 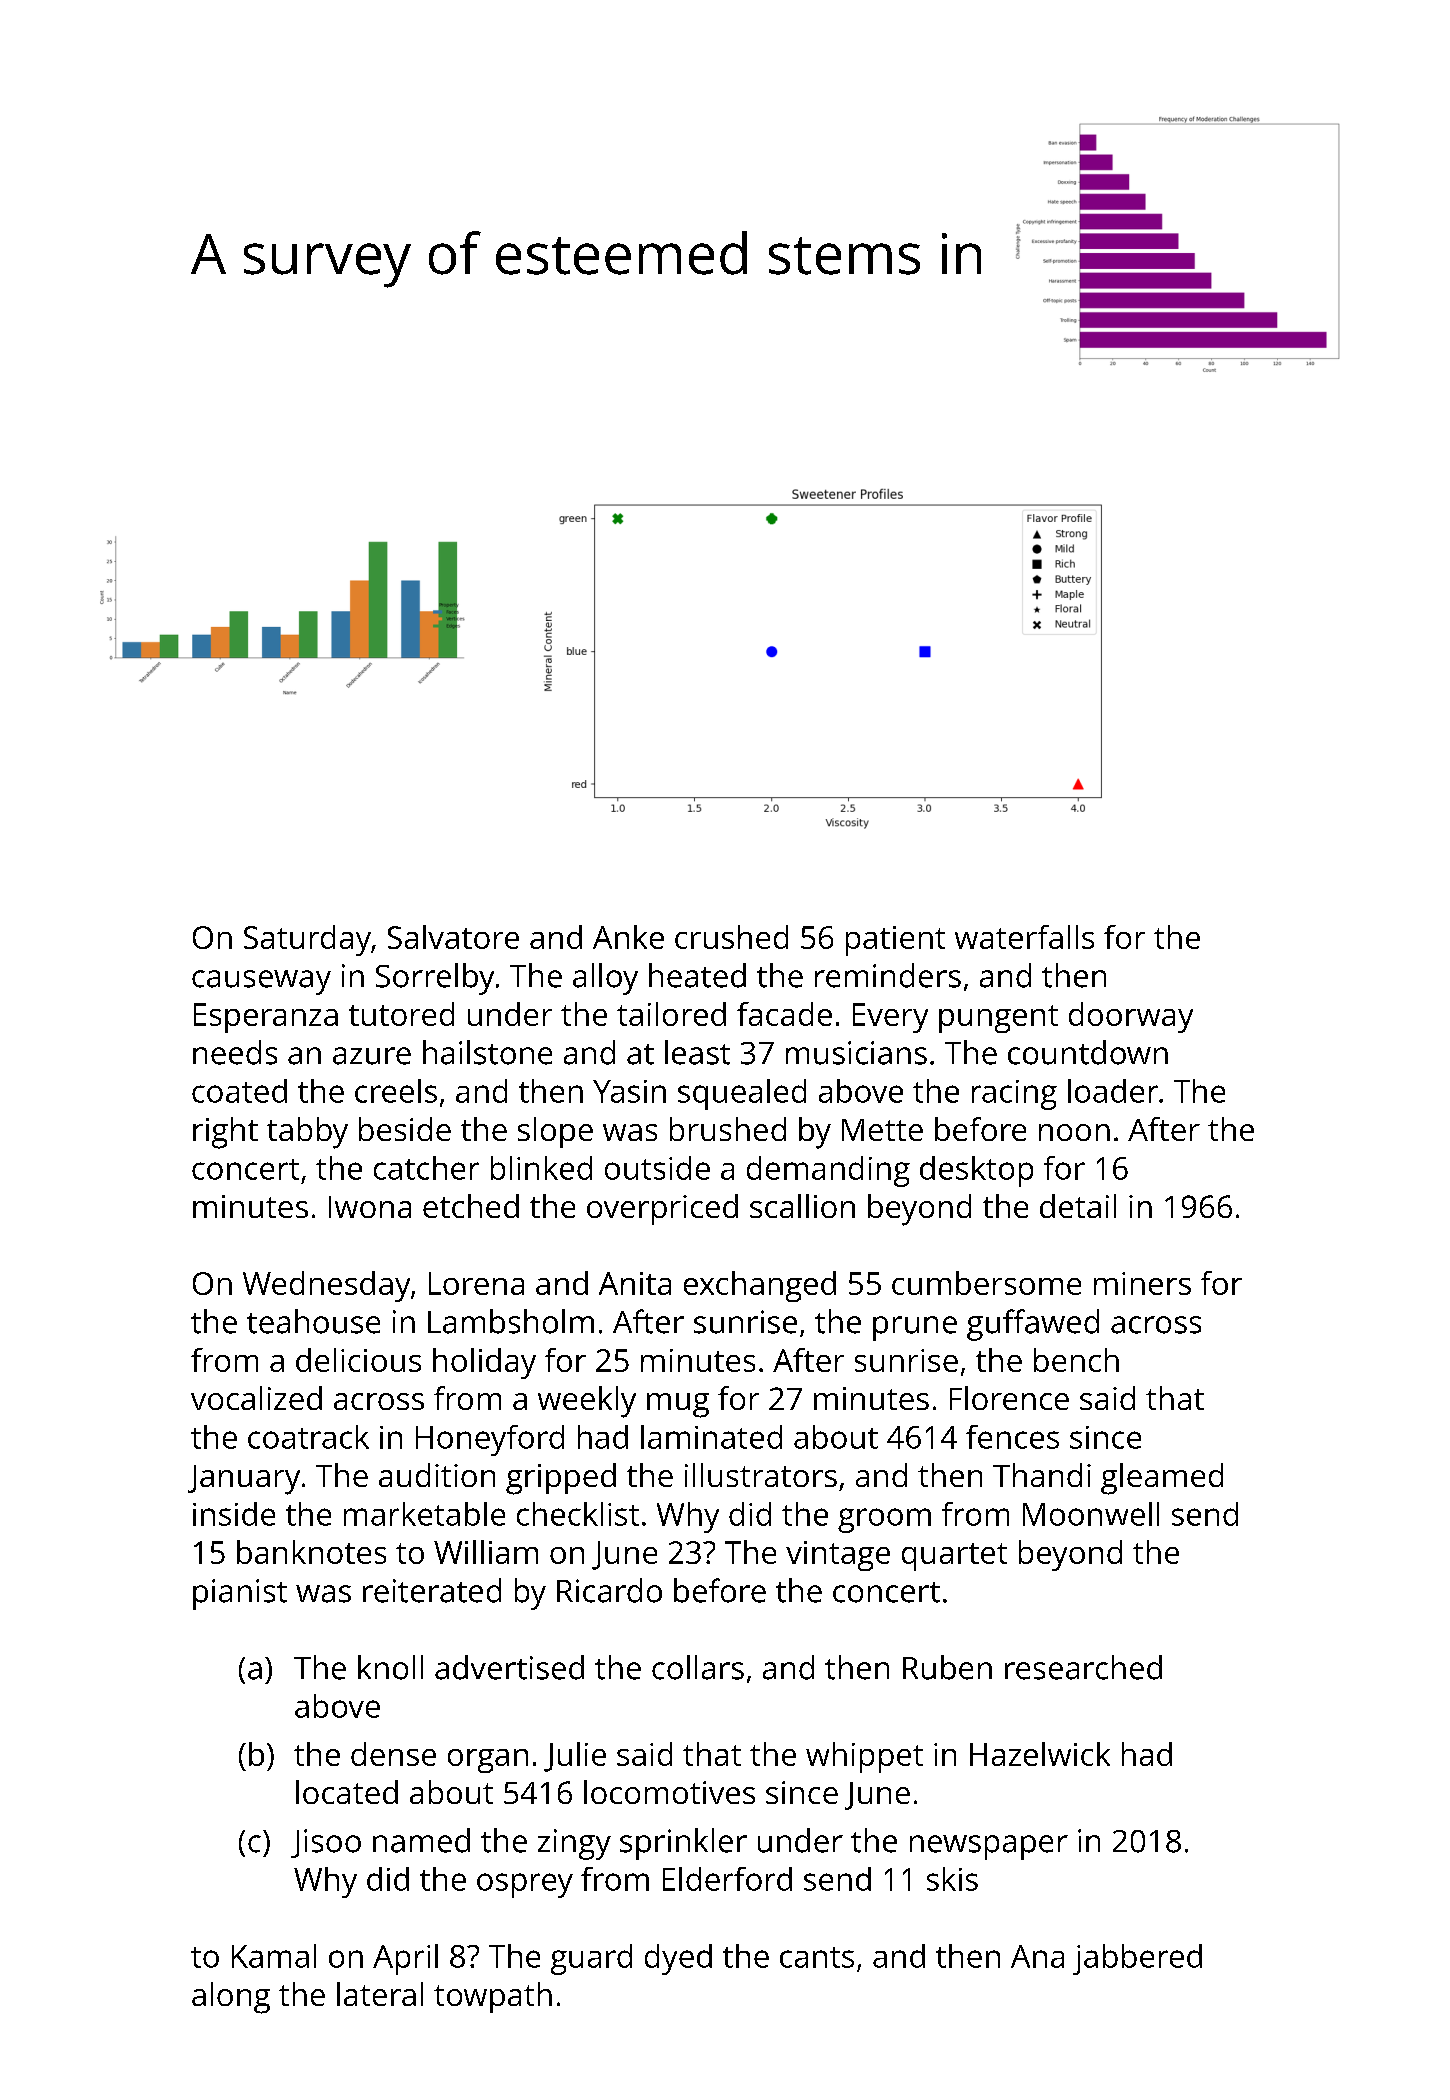 I want to click on waterfalls, so click(x=1024, y=937).
